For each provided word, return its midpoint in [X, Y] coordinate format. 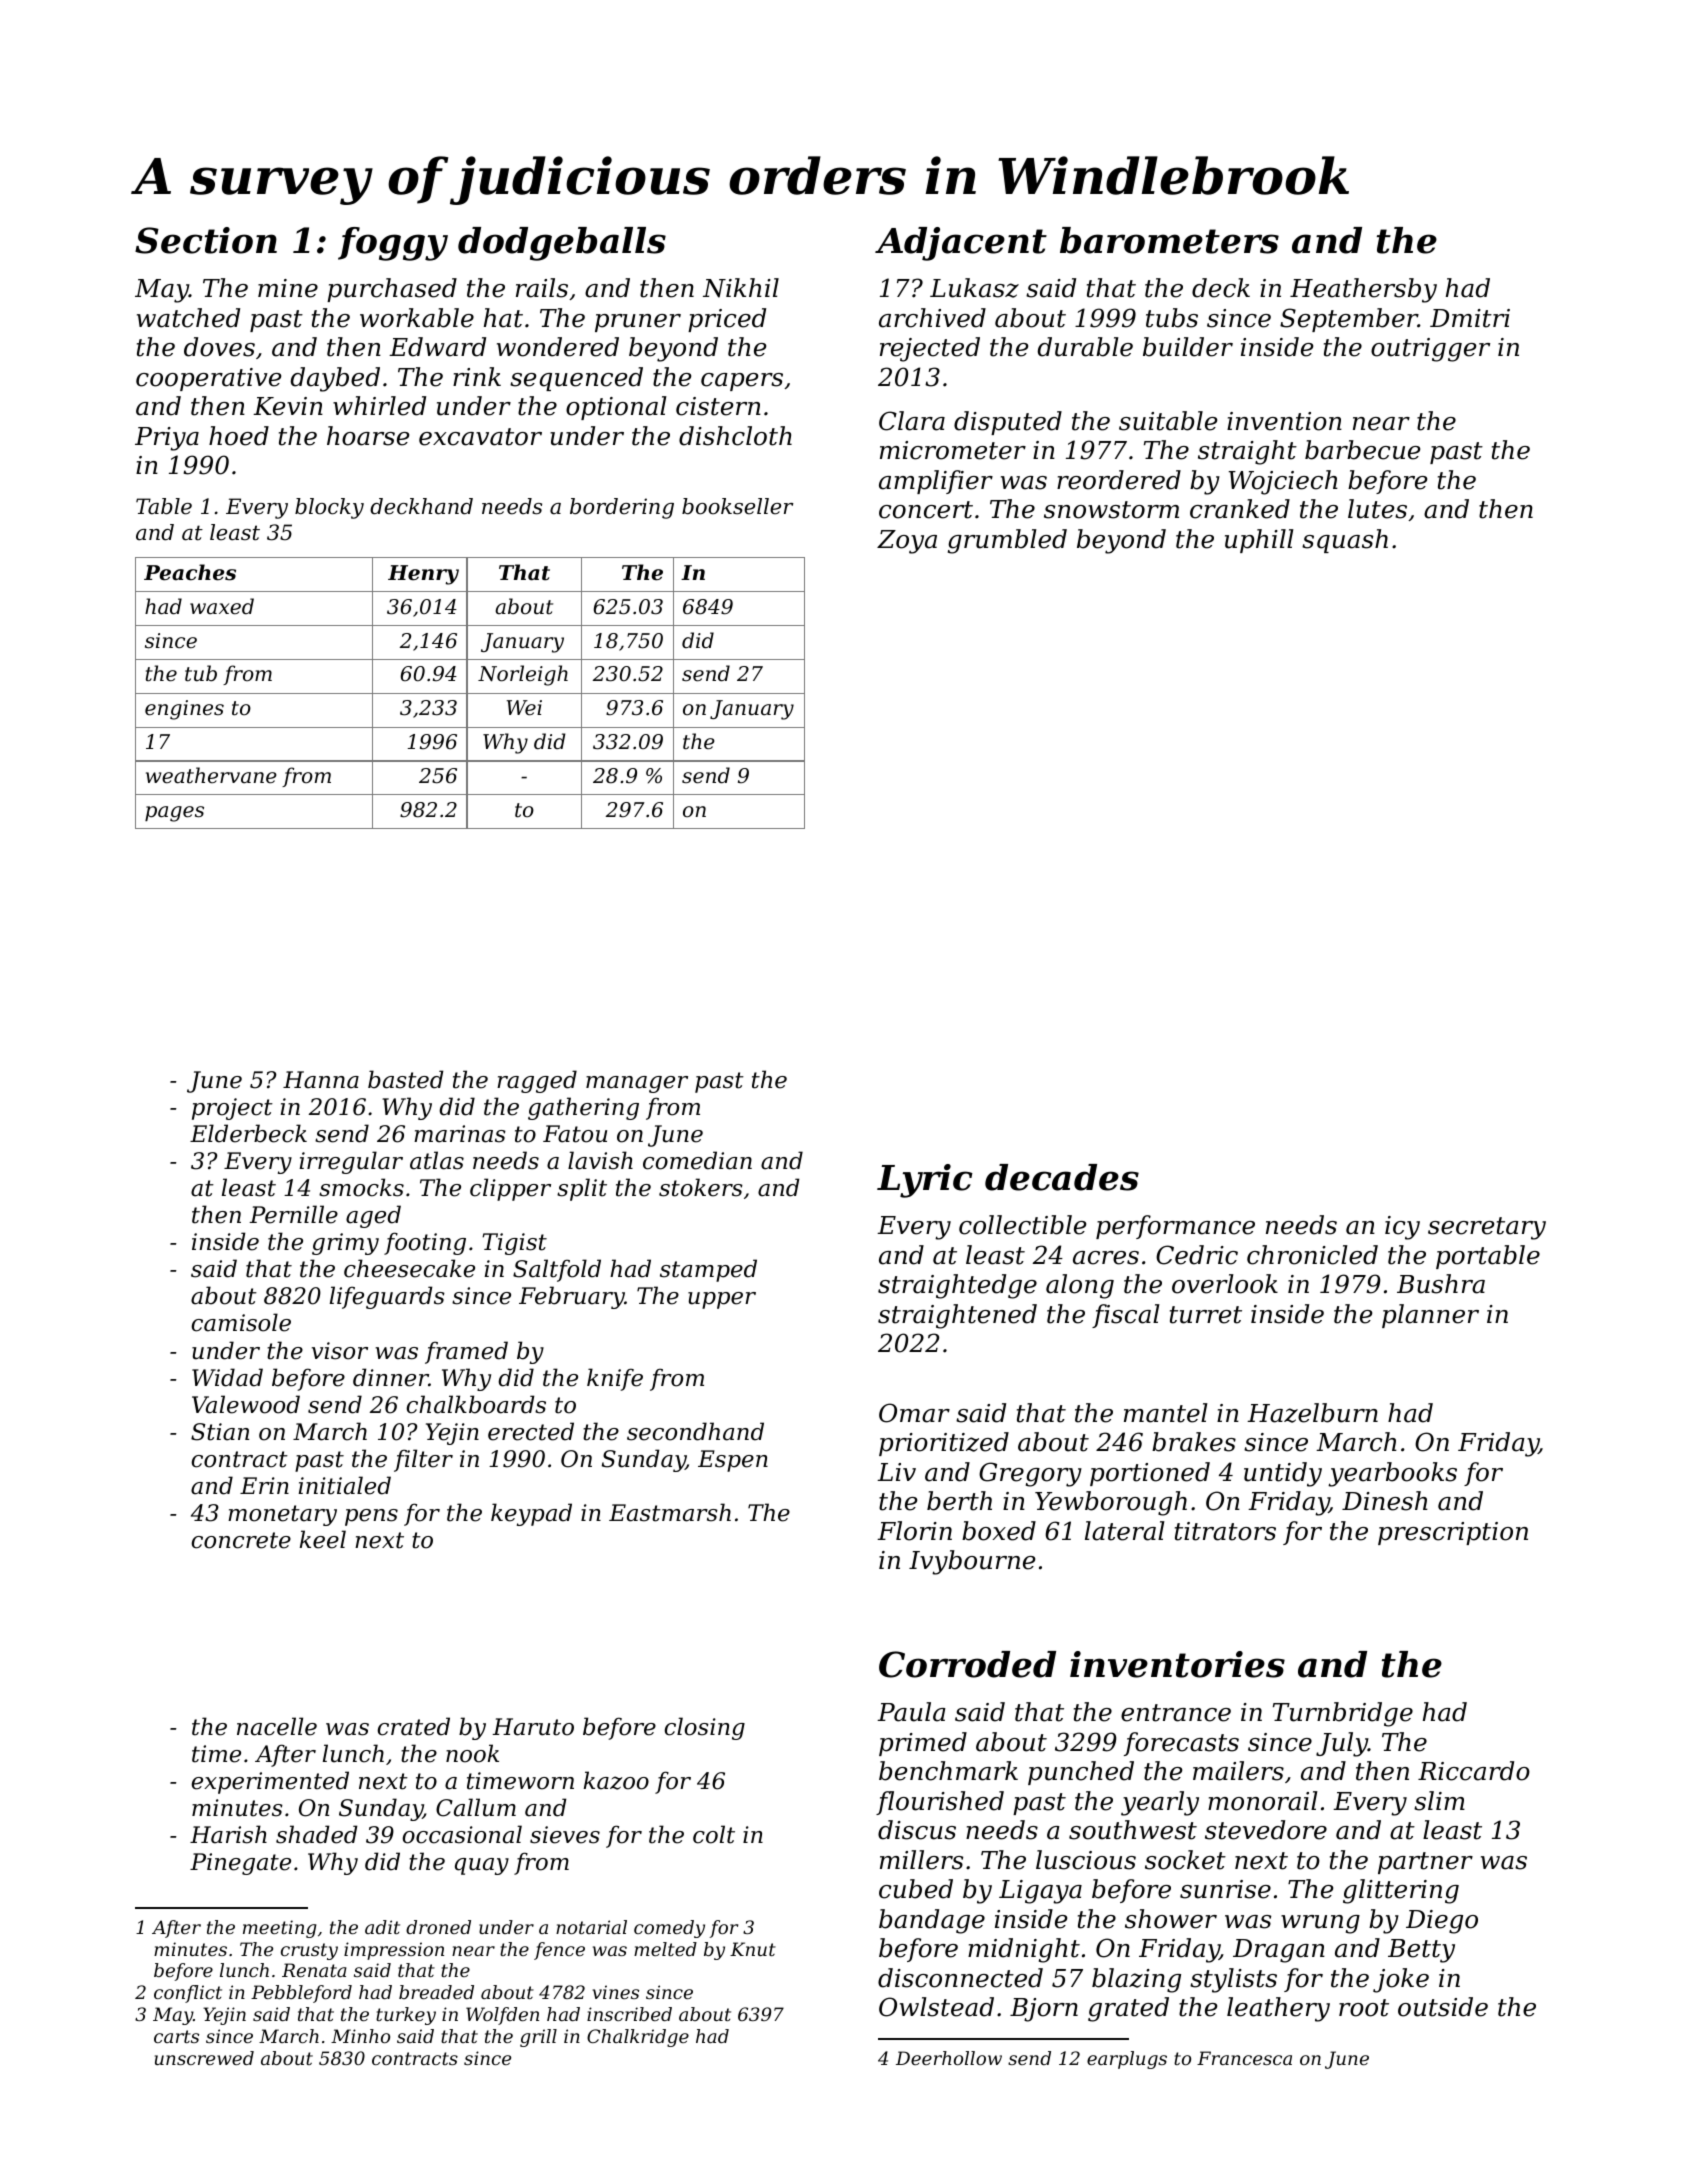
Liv [896, 1472]
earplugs [1127, 2060]
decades [1062, 1177]
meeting [279, 1929]
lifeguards [387, 1297]
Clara [912, 421]
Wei [524, 708]
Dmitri [1470, 318]
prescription [1453, 1533]
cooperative [208, 379]
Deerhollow [949, 2058]
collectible [1022, 1225]
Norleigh [523, 675]
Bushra [1441, 1284]
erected [531, 1431]
